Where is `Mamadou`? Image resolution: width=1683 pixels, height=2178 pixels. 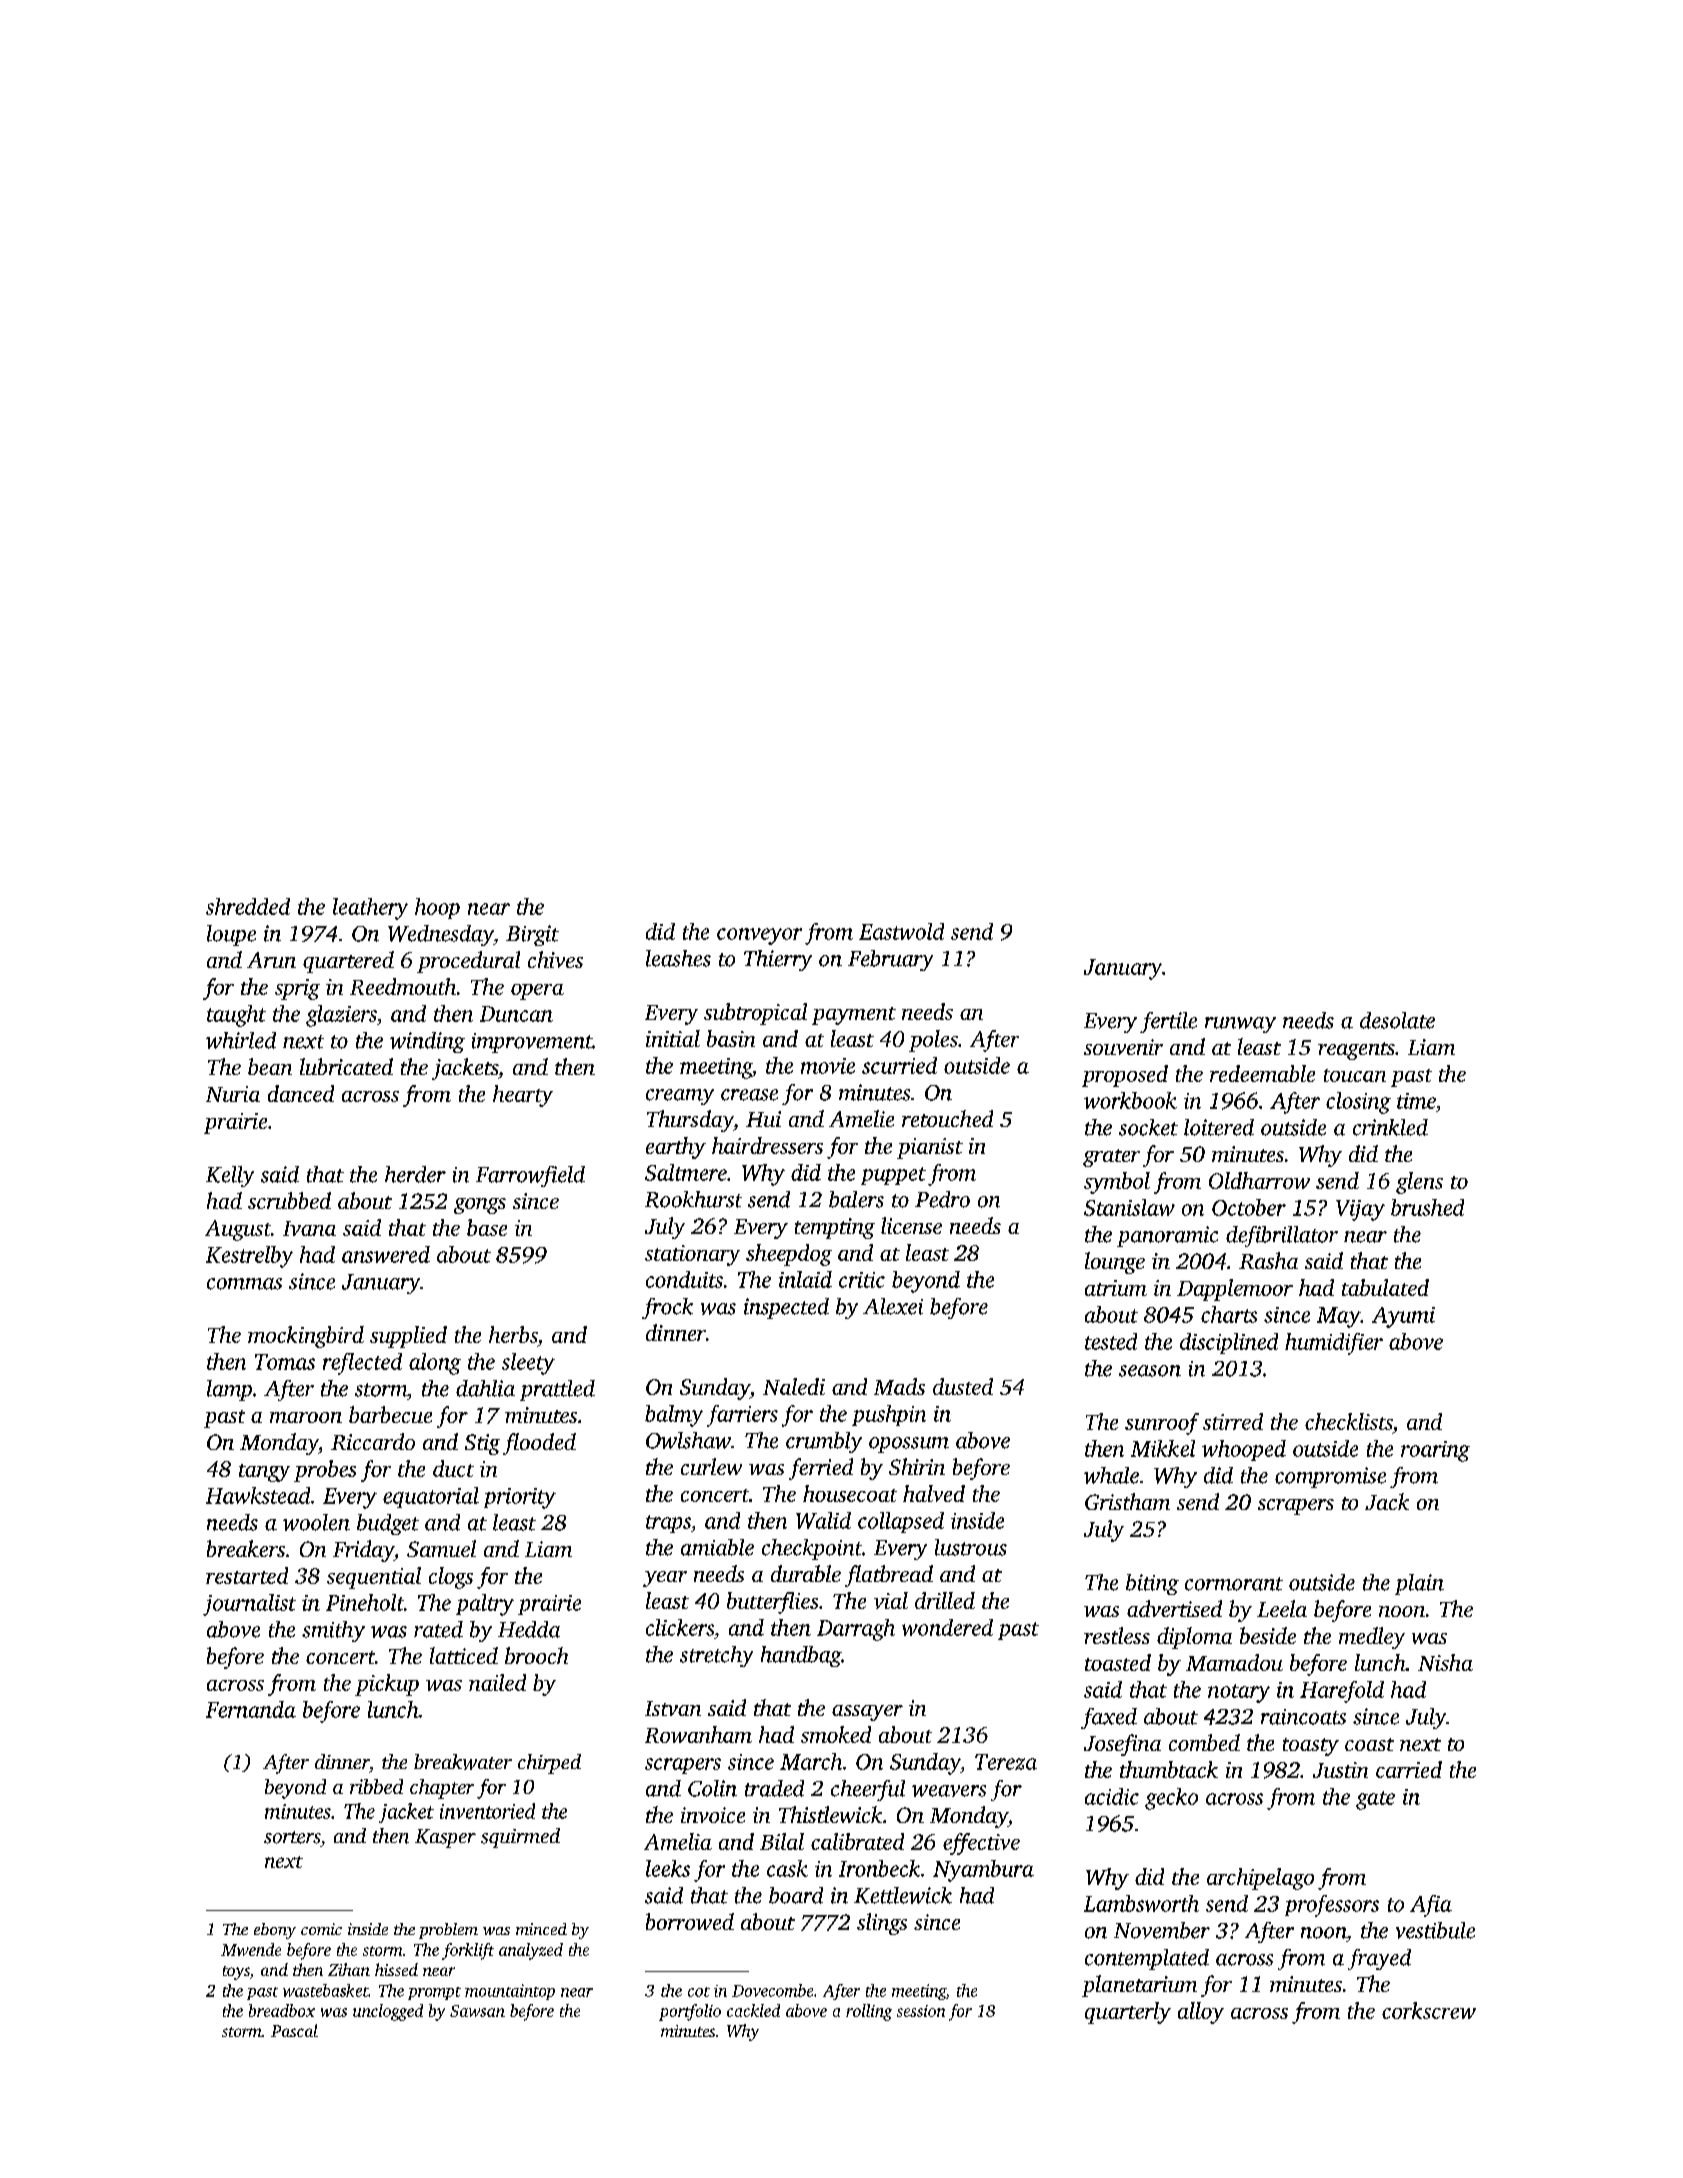
Mamadou is located at coordinates (1234, 1662).
